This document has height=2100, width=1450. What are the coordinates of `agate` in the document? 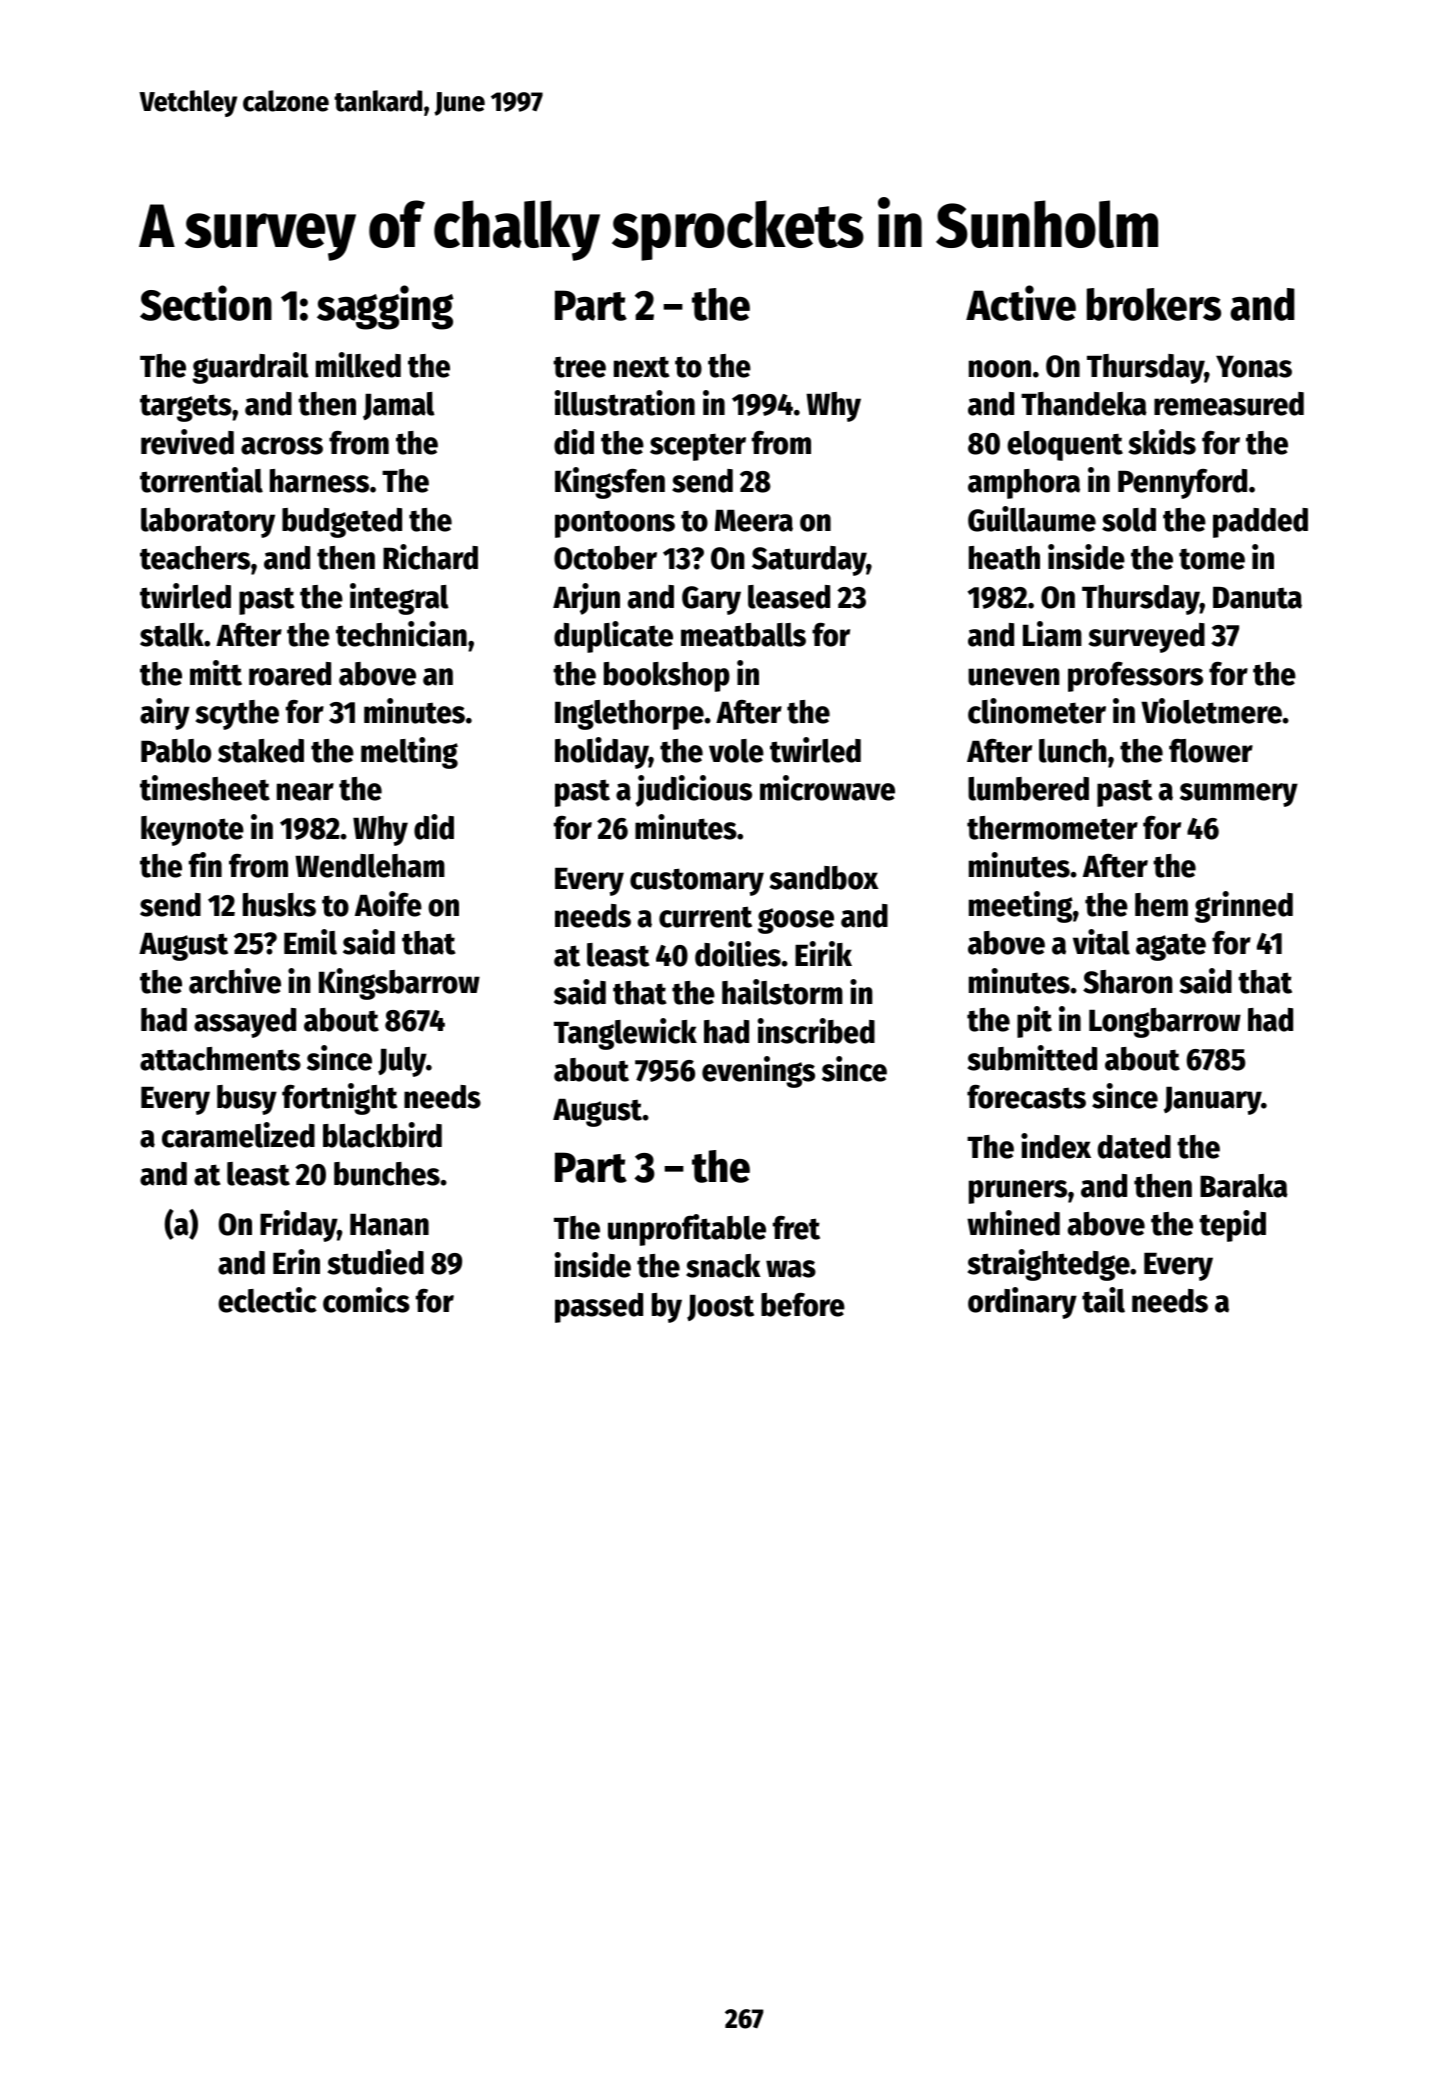 It's located at (1171, 947).
